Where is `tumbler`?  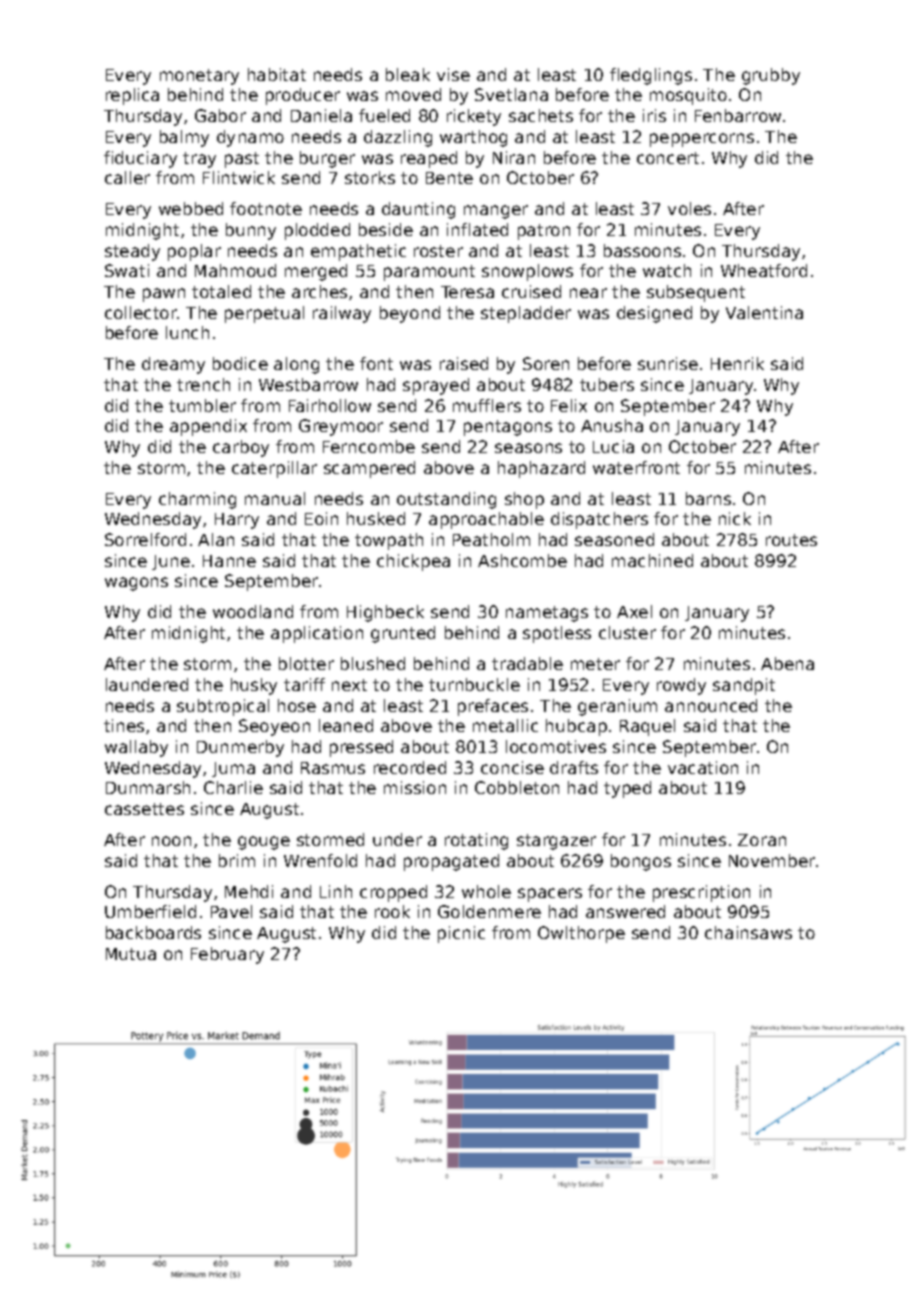 tumbler is located at coordinates (202, 405).
